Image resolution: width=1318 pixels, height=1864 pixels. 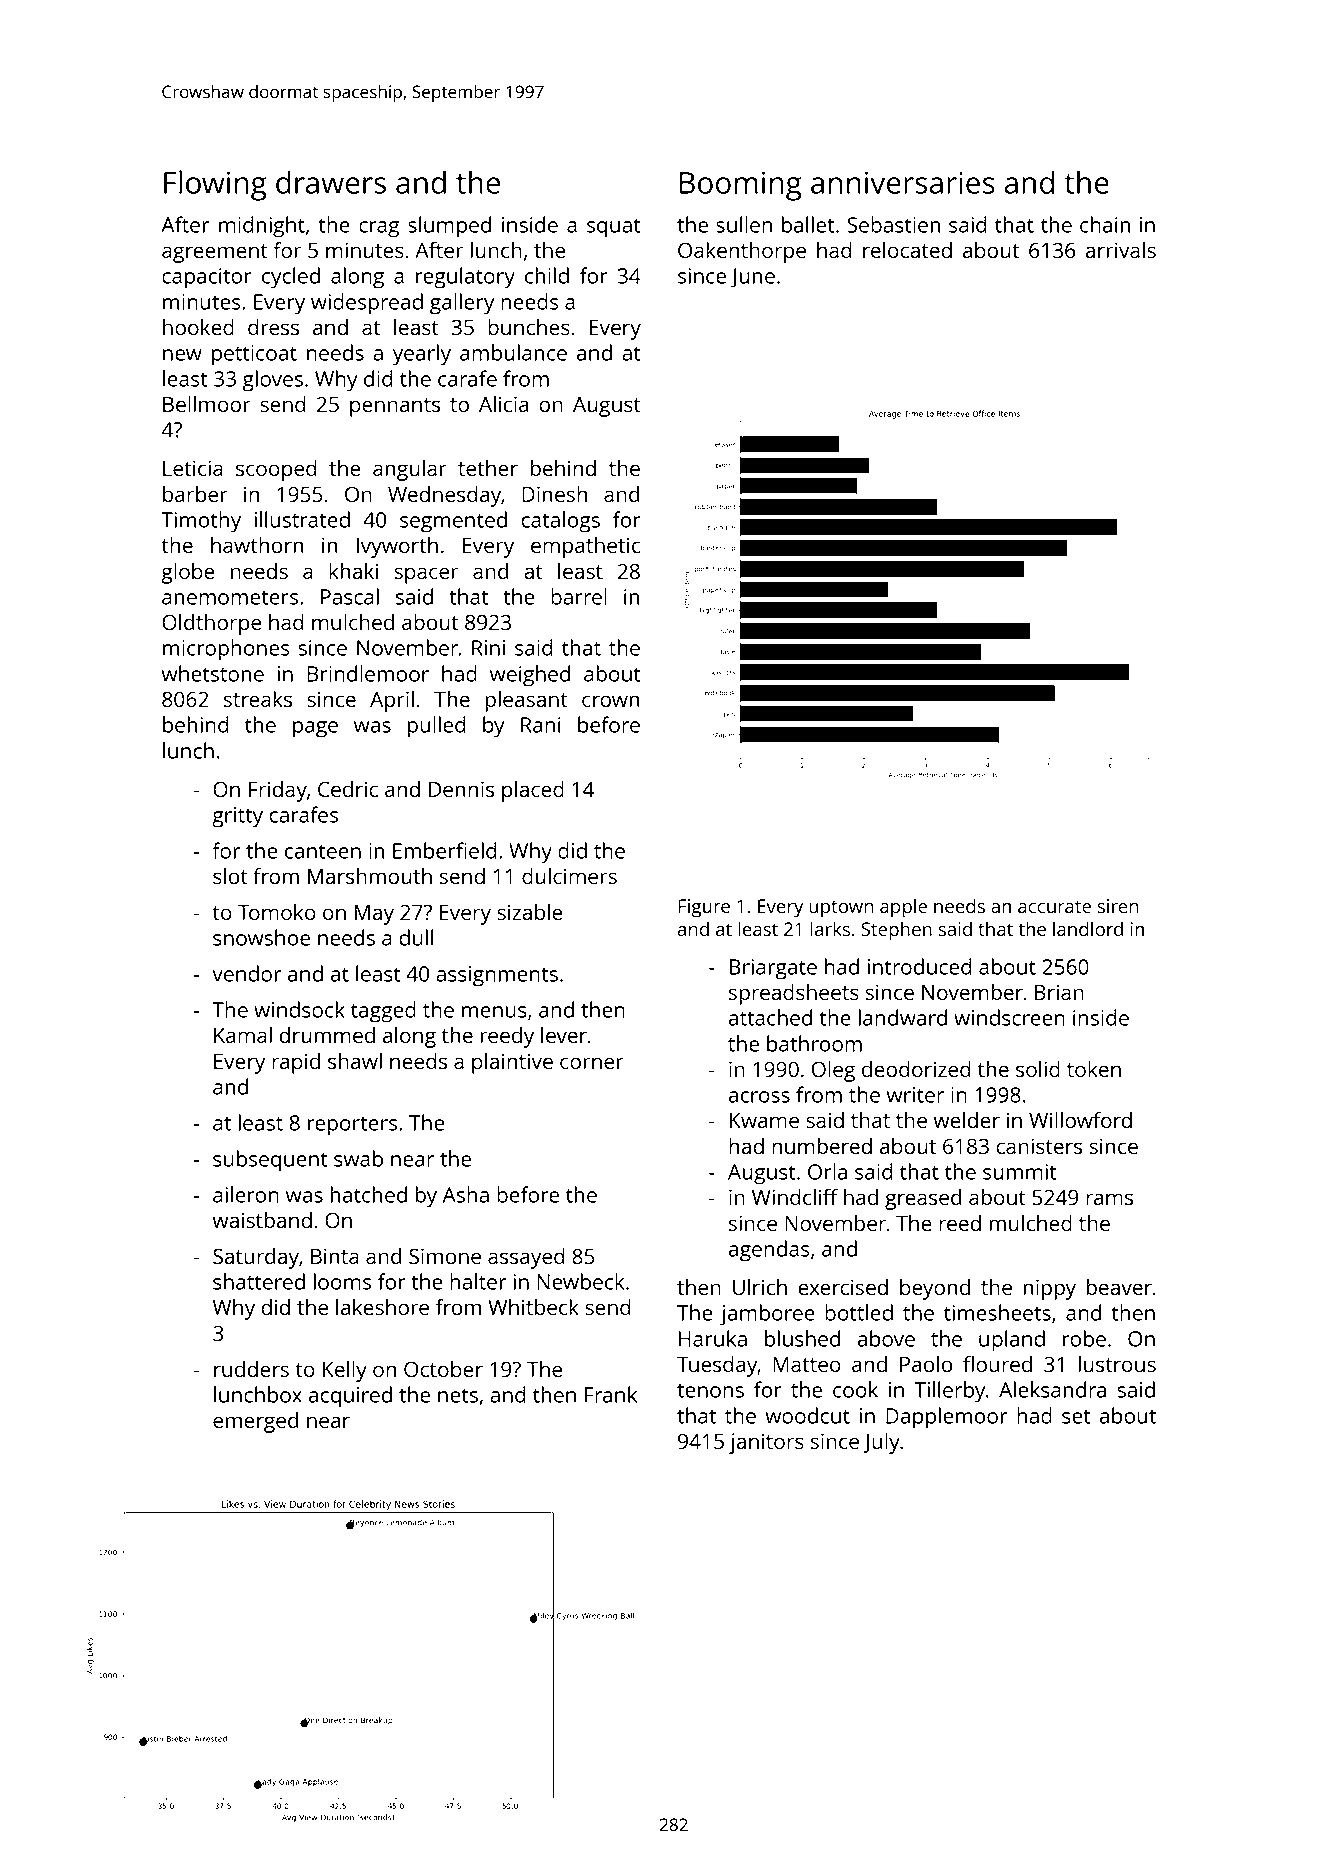 I want to click on lever, so click(x=564, y=1035).
